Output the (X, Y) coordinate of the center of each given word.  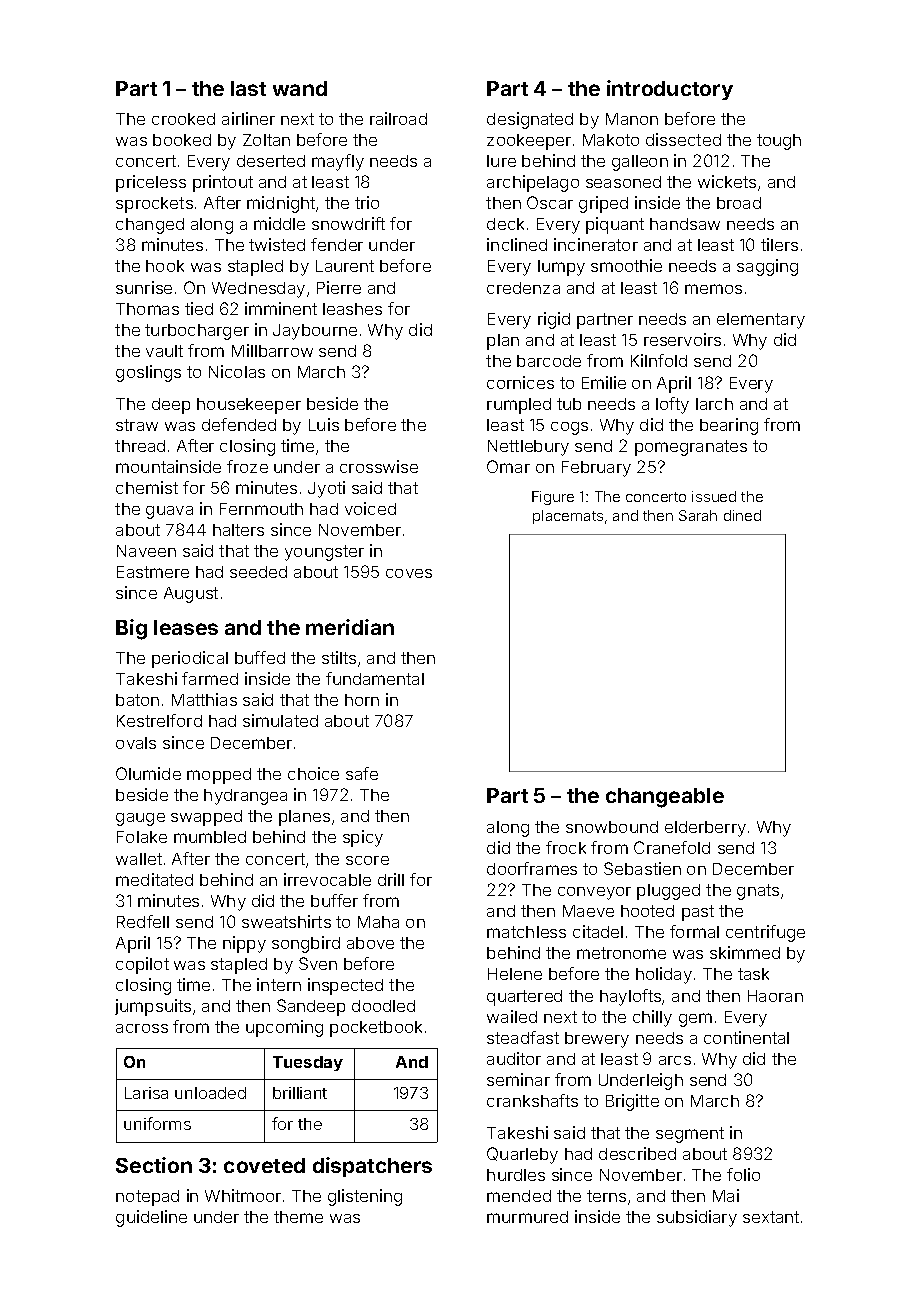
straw (137, 425)
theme (298, 1217)
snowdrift (348, 223)
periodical (190, 659)
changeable (665, 798)
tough (779, 142)
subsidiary (697, 1218)
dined (742, 515)
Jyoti (326, 489)
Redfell (143, 921)
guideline (151, 1218)
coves (409, 573)
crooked (183, 119)
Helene (515, 974)
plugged (668, 892)
